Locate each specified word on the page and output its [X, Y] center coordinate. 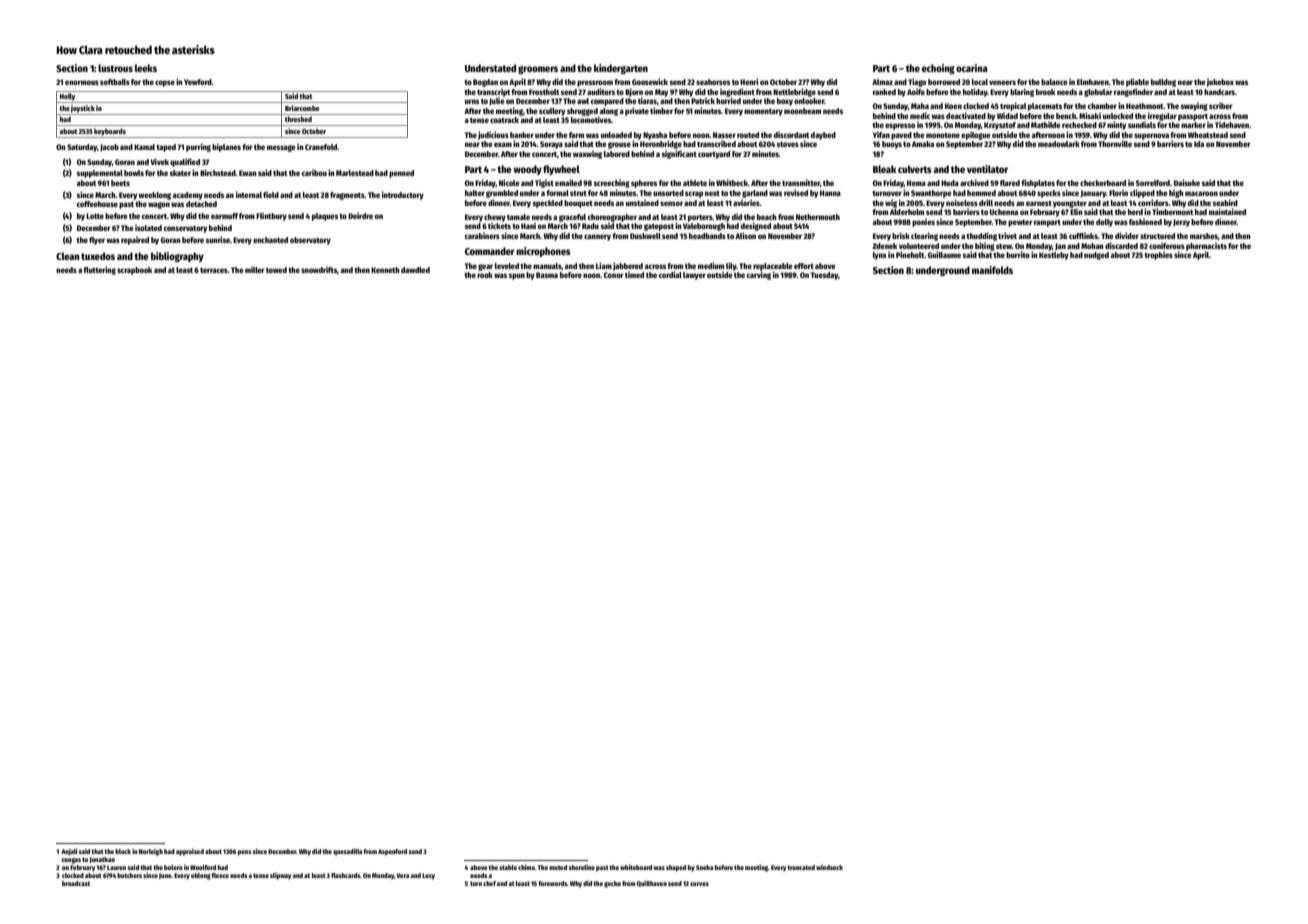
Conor [614, 275]
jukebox [1220, 82]
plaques [325, 217]
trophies [1158, 255]
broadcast [76, 883]
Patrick [703, 100]
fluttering [99, 270]
